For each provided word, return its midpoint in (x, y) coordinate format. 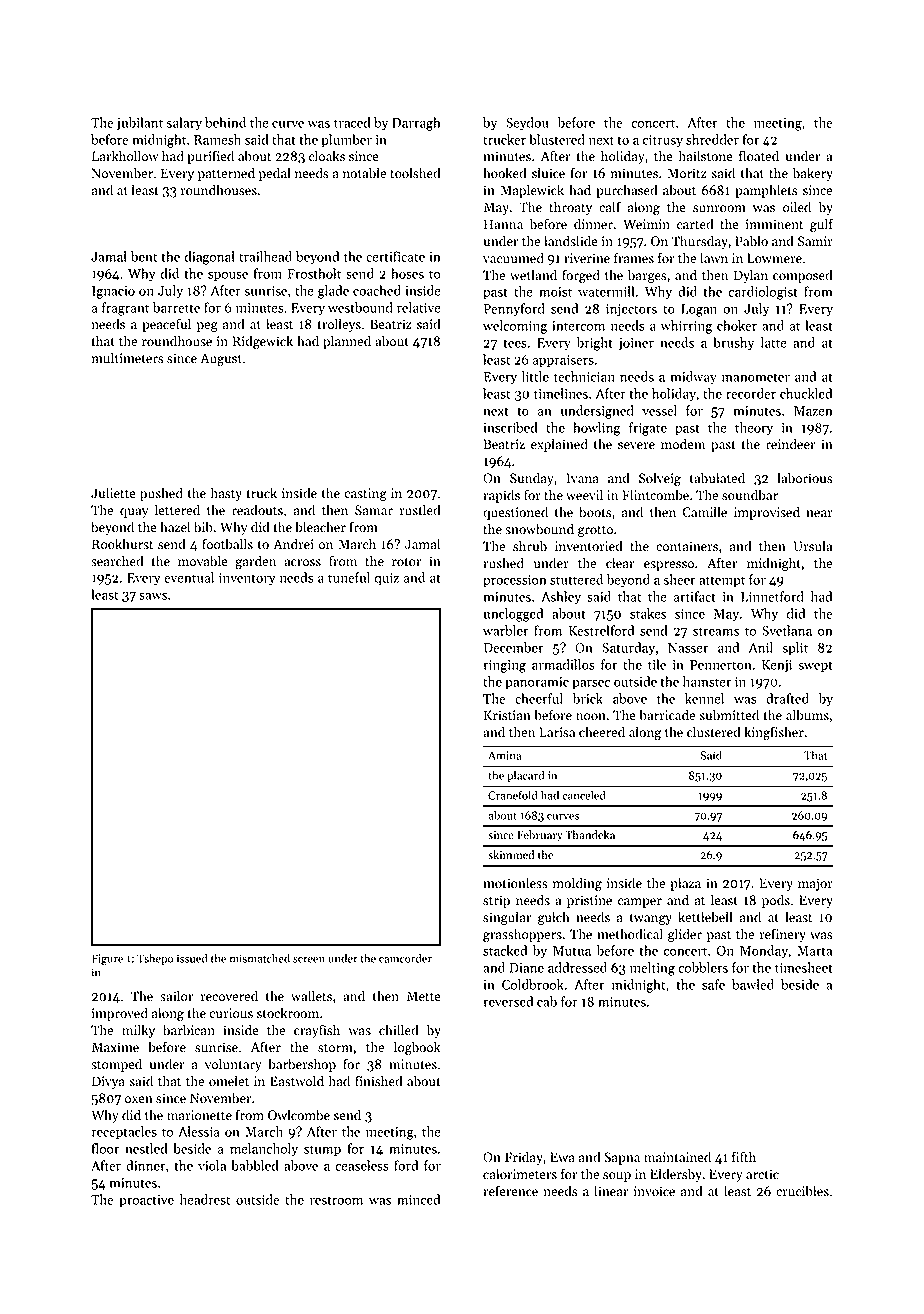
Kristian (507, 715)
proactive (146, 1201)
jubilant (139, 124)
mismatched (260, 958)
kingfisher (774, 733)
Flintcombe (655, 495)
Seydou (527, 124)
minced (418, 1199)
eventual (189, 577)
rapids (501, 496)
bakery (813, 174)
